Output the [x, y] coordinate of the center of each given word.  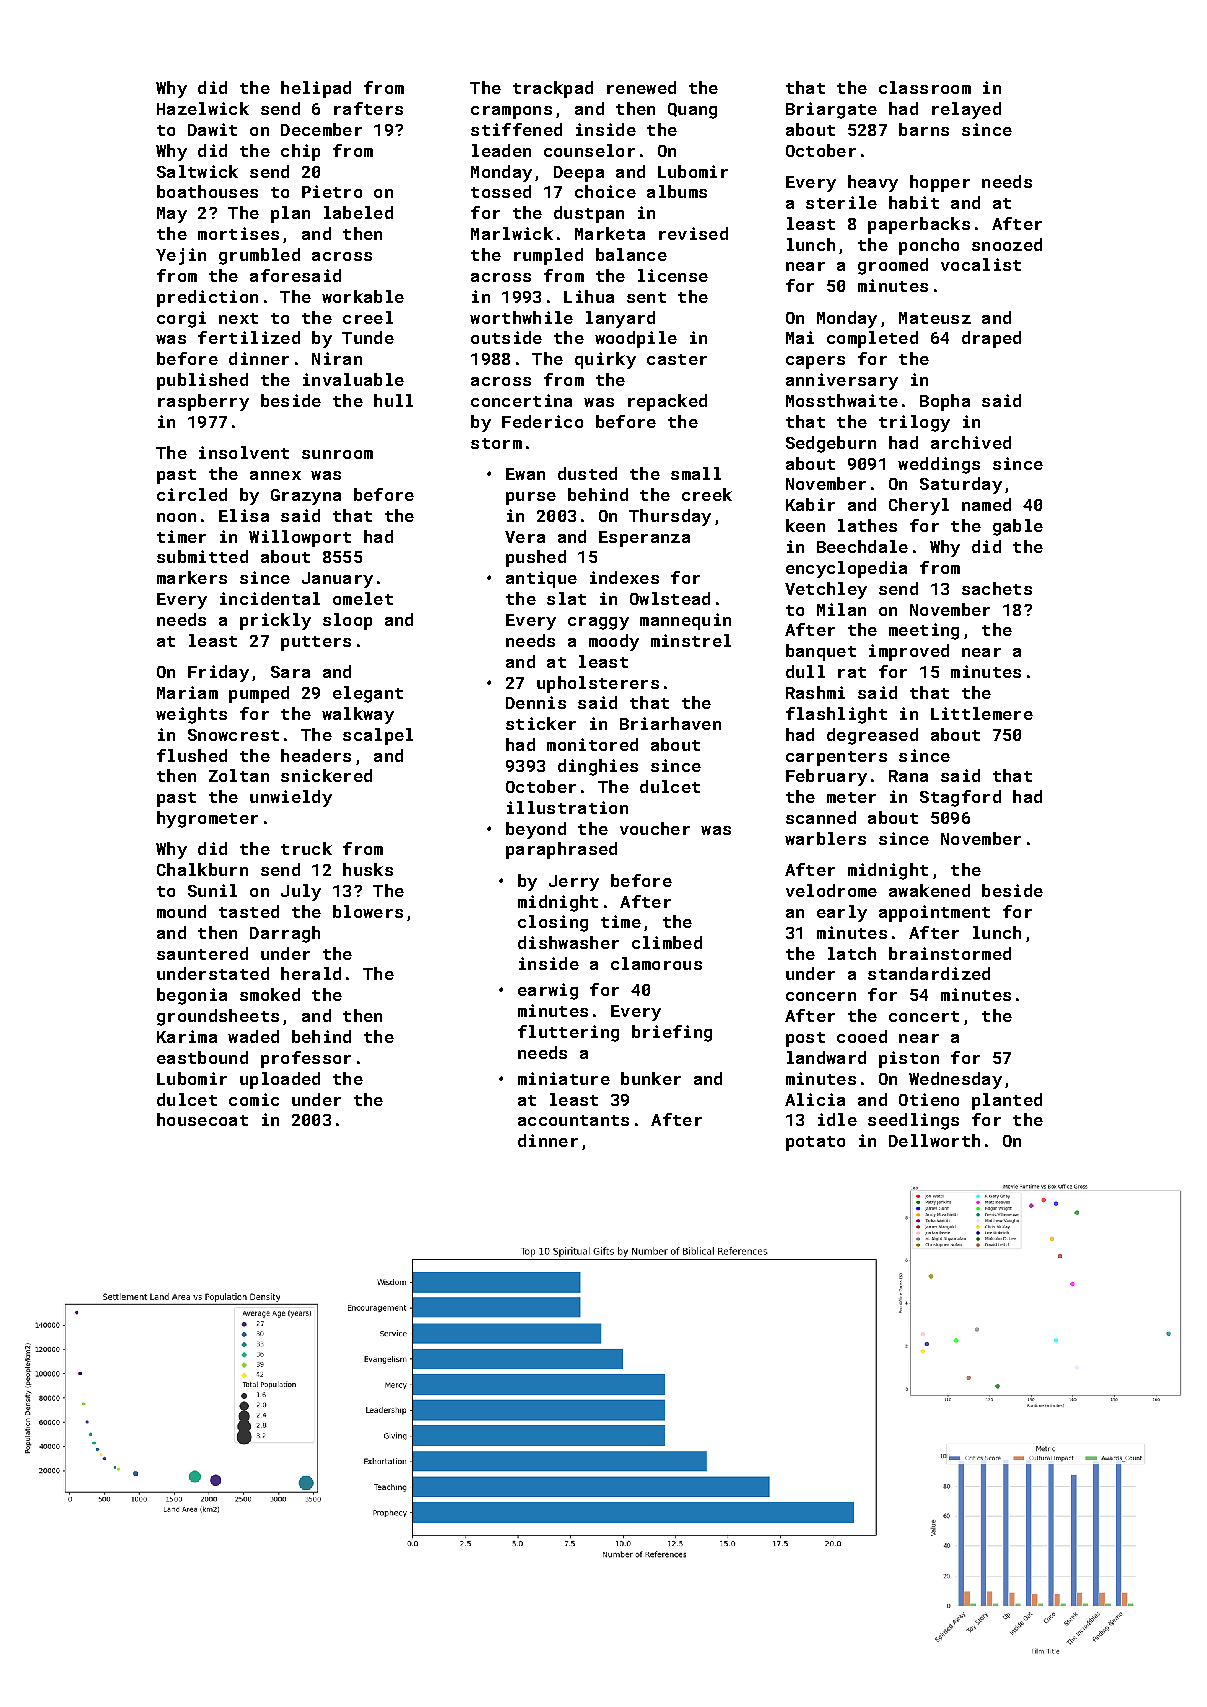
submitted [202, 556]
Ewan [525, 474]
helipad [316, 89]
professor [306, 1059]
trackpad [553, 89]
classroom [925, 87]
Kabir [810, 504]
